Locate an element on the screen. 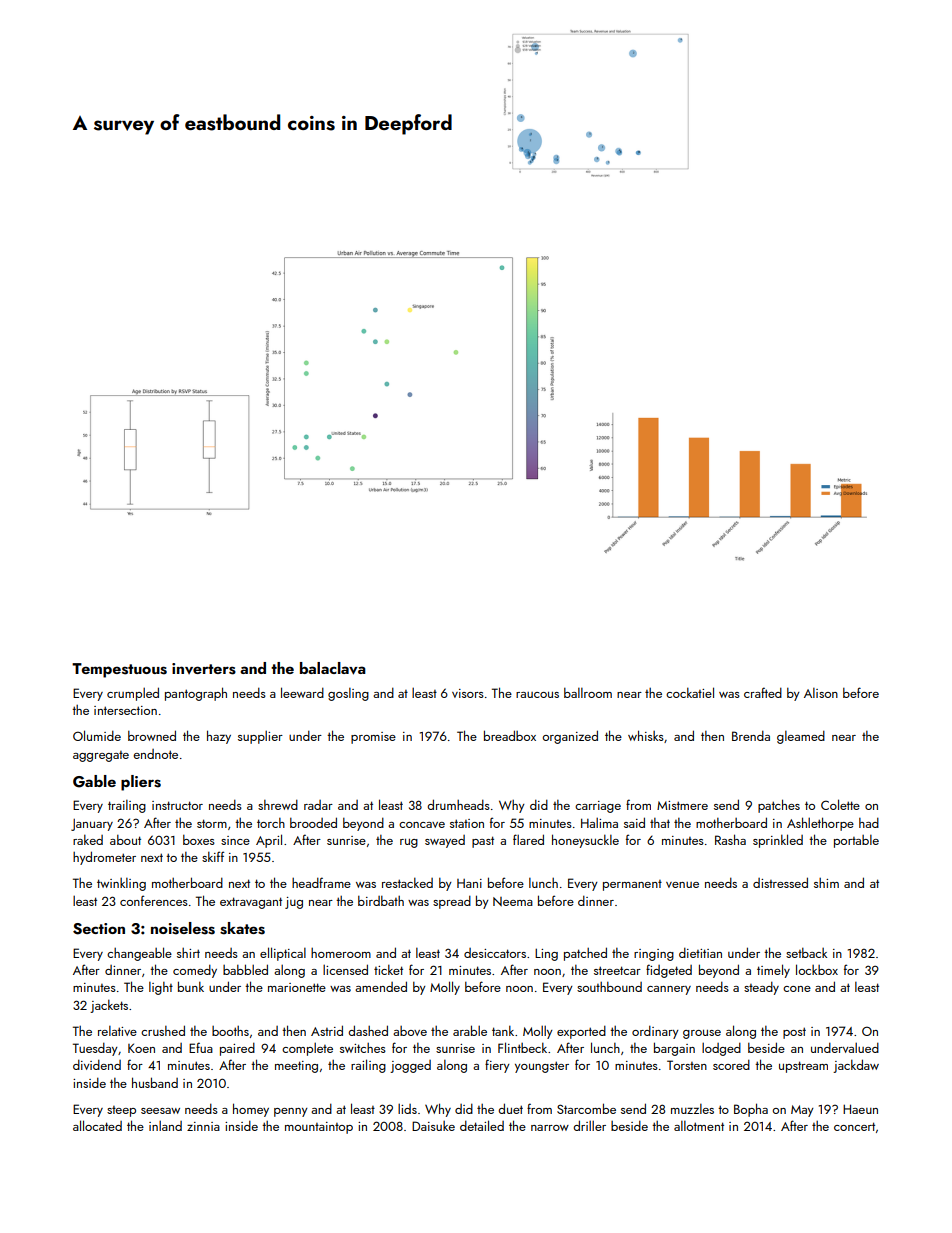  Colette is located at coordinates (840, 804).
